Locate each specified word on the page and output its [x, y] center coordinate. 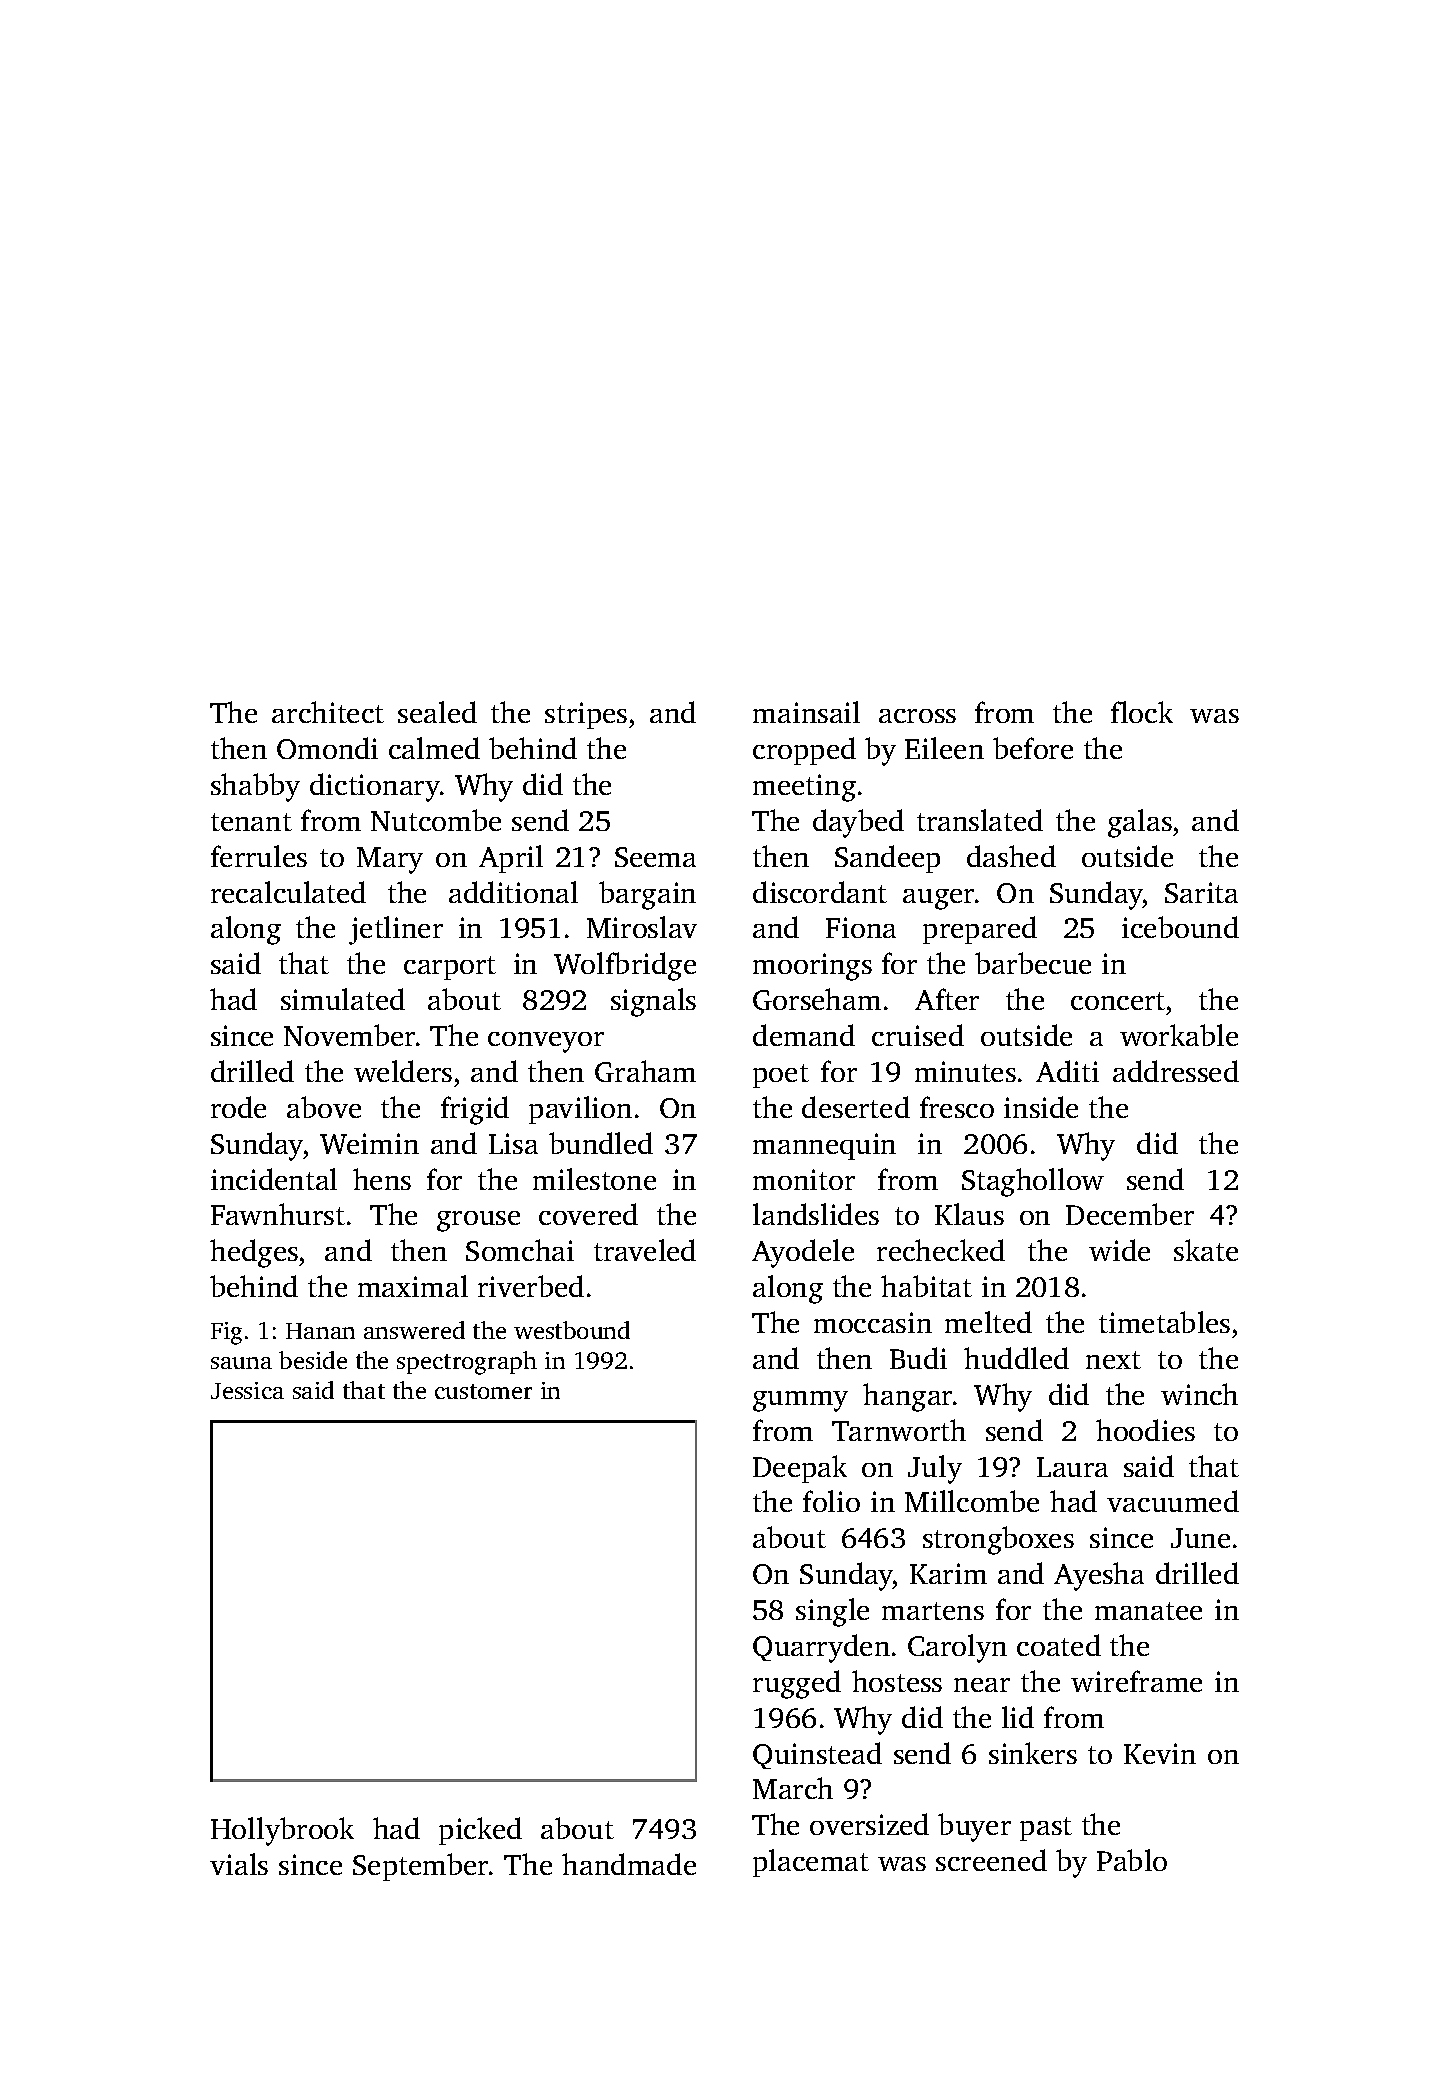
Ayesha [1099, 1576]
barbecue [1033, 963]
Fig [226, 1333]
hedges [254, 1253]
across [917, 716]
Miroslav [642, 927]
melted [988, 1322]
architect [328, 712]
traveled [645, 1250]
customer [483, 1391]
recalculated [288, 892]
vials [239, 1864]
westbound [572, 1330]
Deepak [800, 1469]
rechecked [941, 1250]
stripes [586, 715]
